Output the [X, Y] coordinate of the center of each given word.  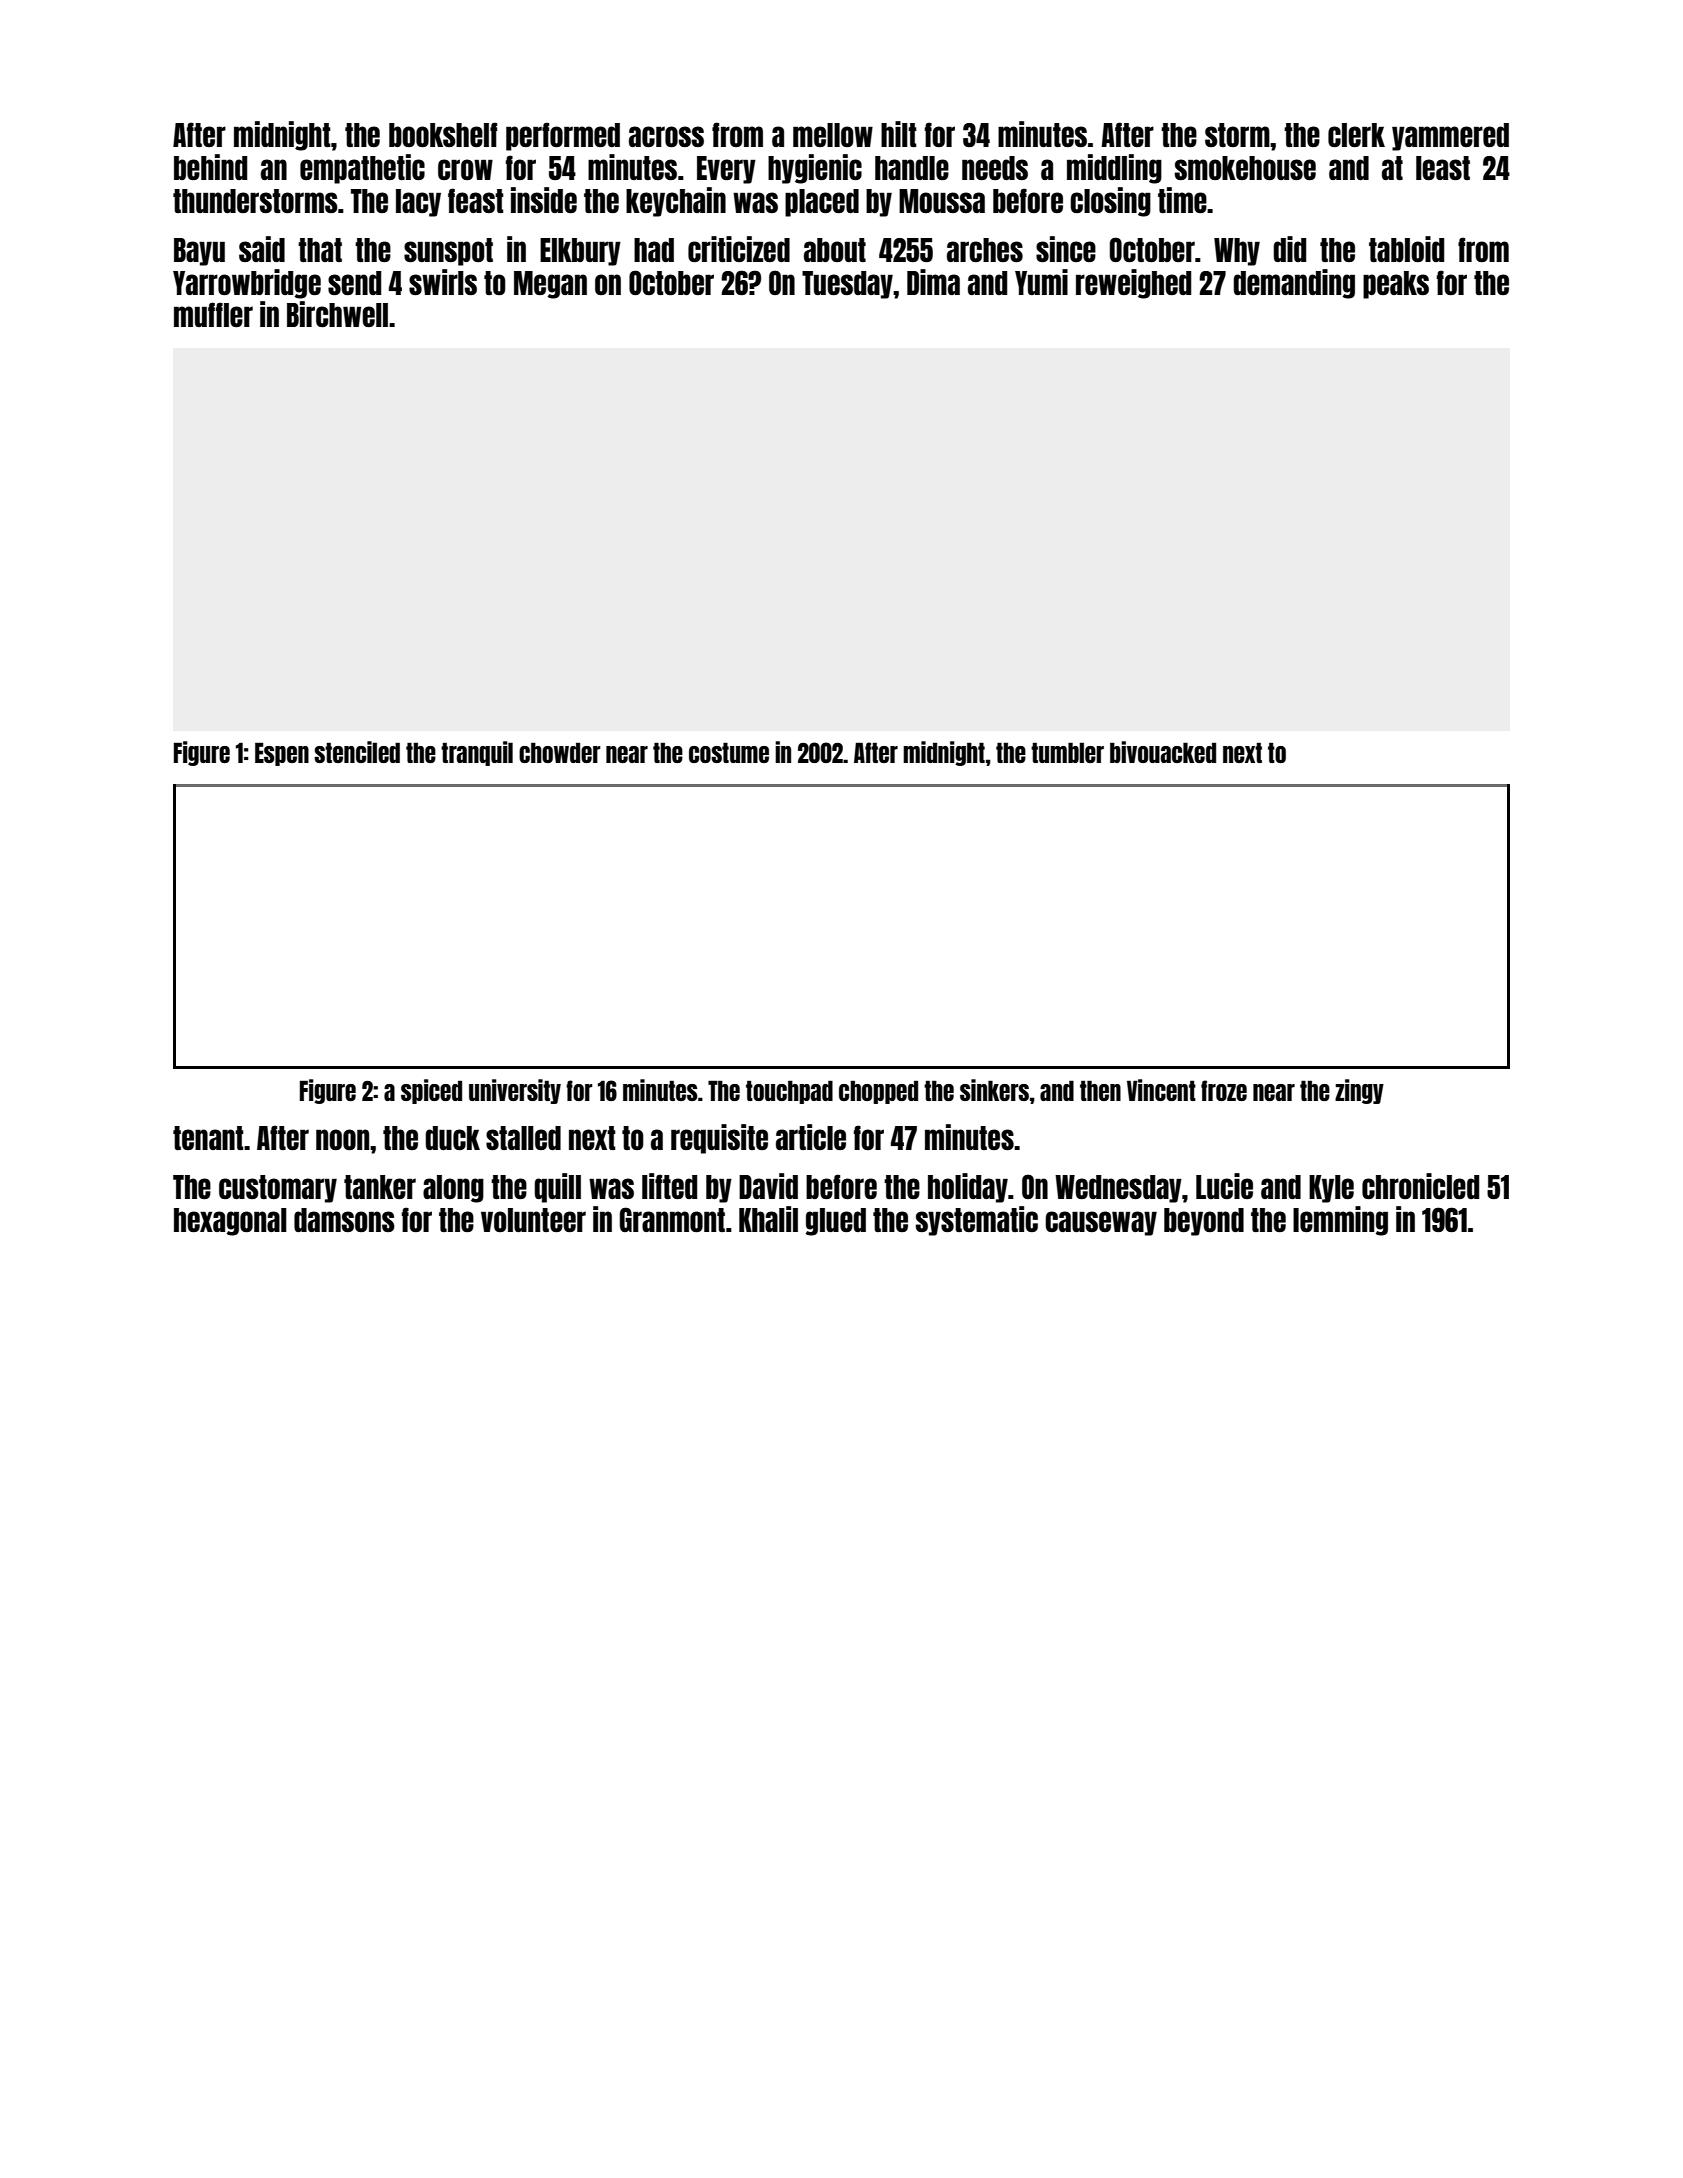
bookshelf [443, 134]
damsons [344, 1220]
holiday [968, 1188]
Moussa [942, 201]
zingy [1359, 1091]
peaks [1396, 285]
